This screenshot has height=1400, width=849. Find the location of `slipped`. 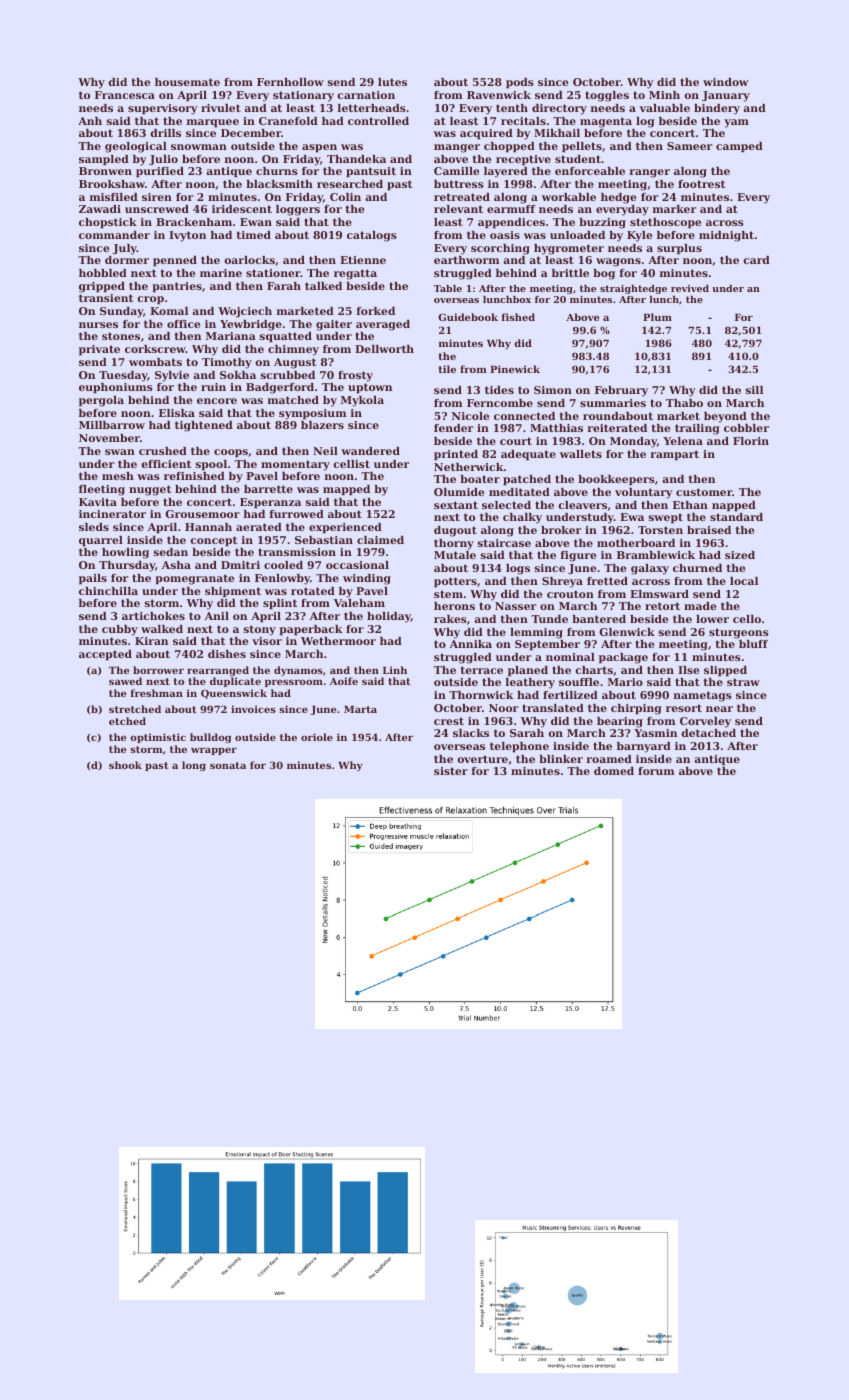

slipped is located at coordinates (725, 671).
